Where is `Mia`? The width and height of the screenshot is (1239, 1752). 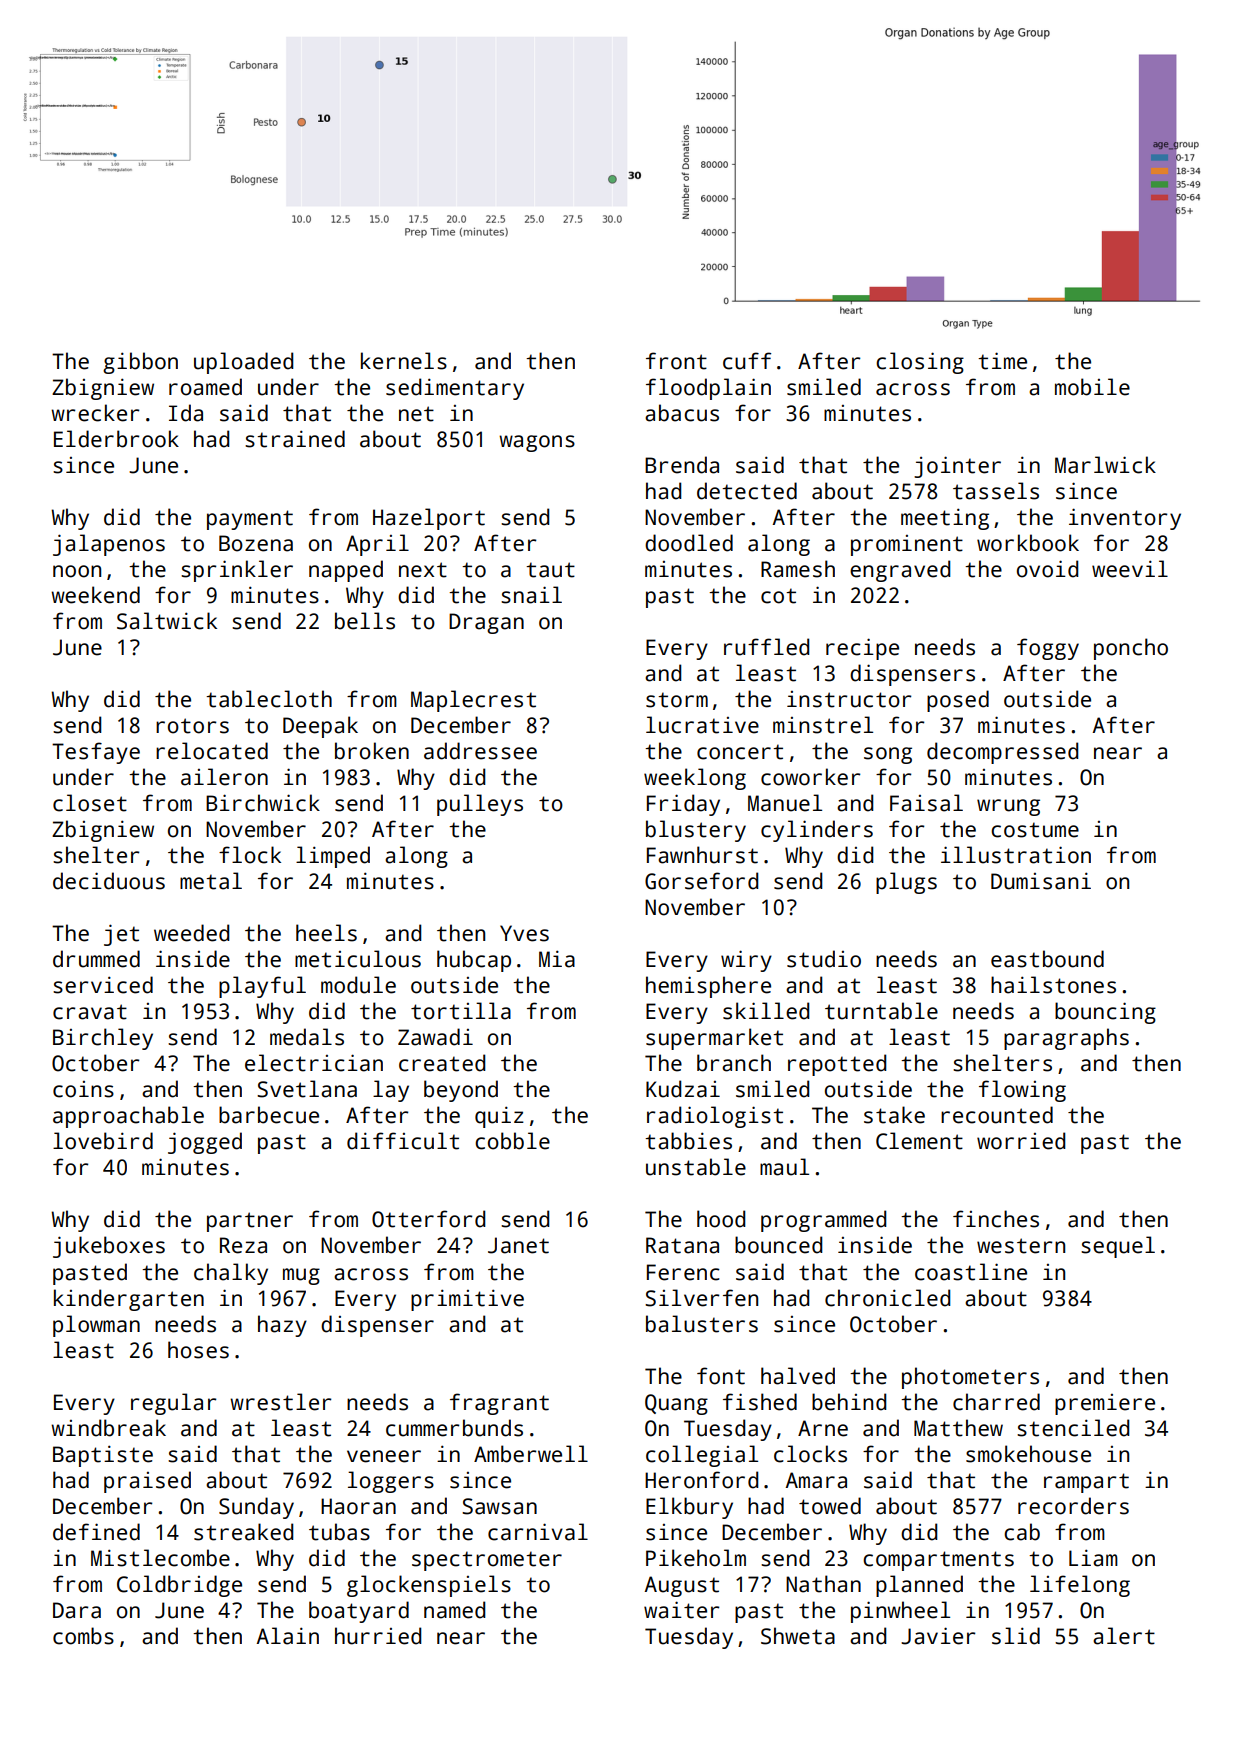 Mia is located at coordinates (557, 959).
